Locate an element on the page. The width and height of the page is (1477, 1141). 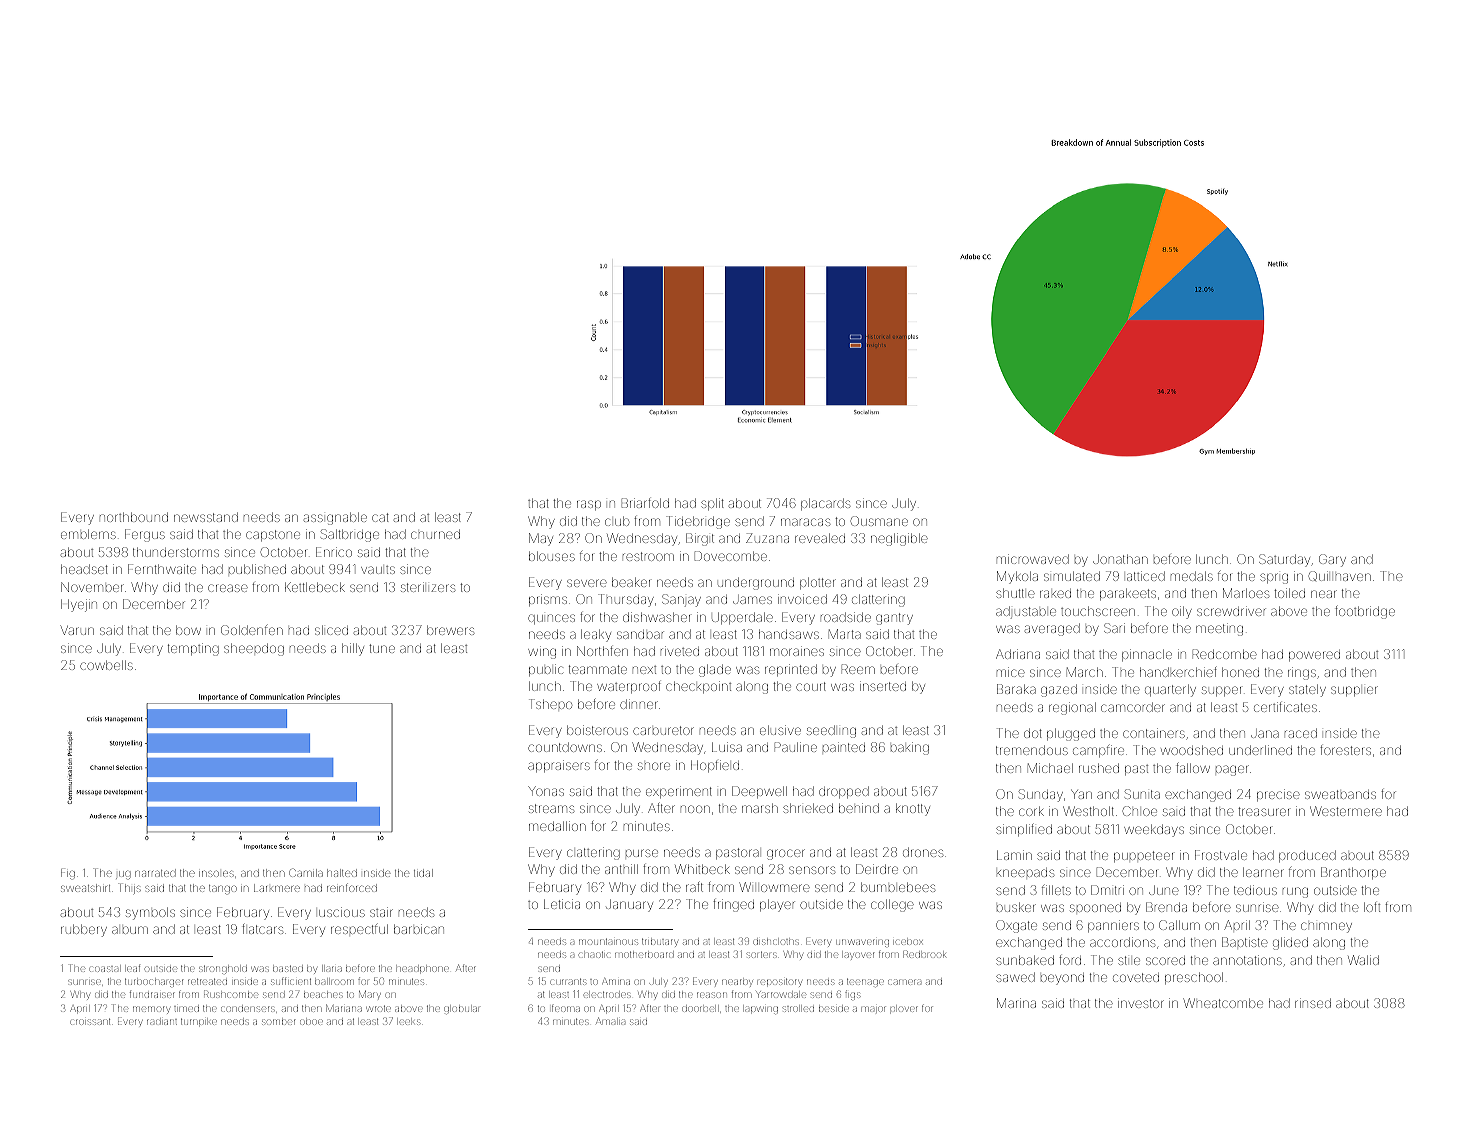
grocer is located at coordinates (786, 854).
